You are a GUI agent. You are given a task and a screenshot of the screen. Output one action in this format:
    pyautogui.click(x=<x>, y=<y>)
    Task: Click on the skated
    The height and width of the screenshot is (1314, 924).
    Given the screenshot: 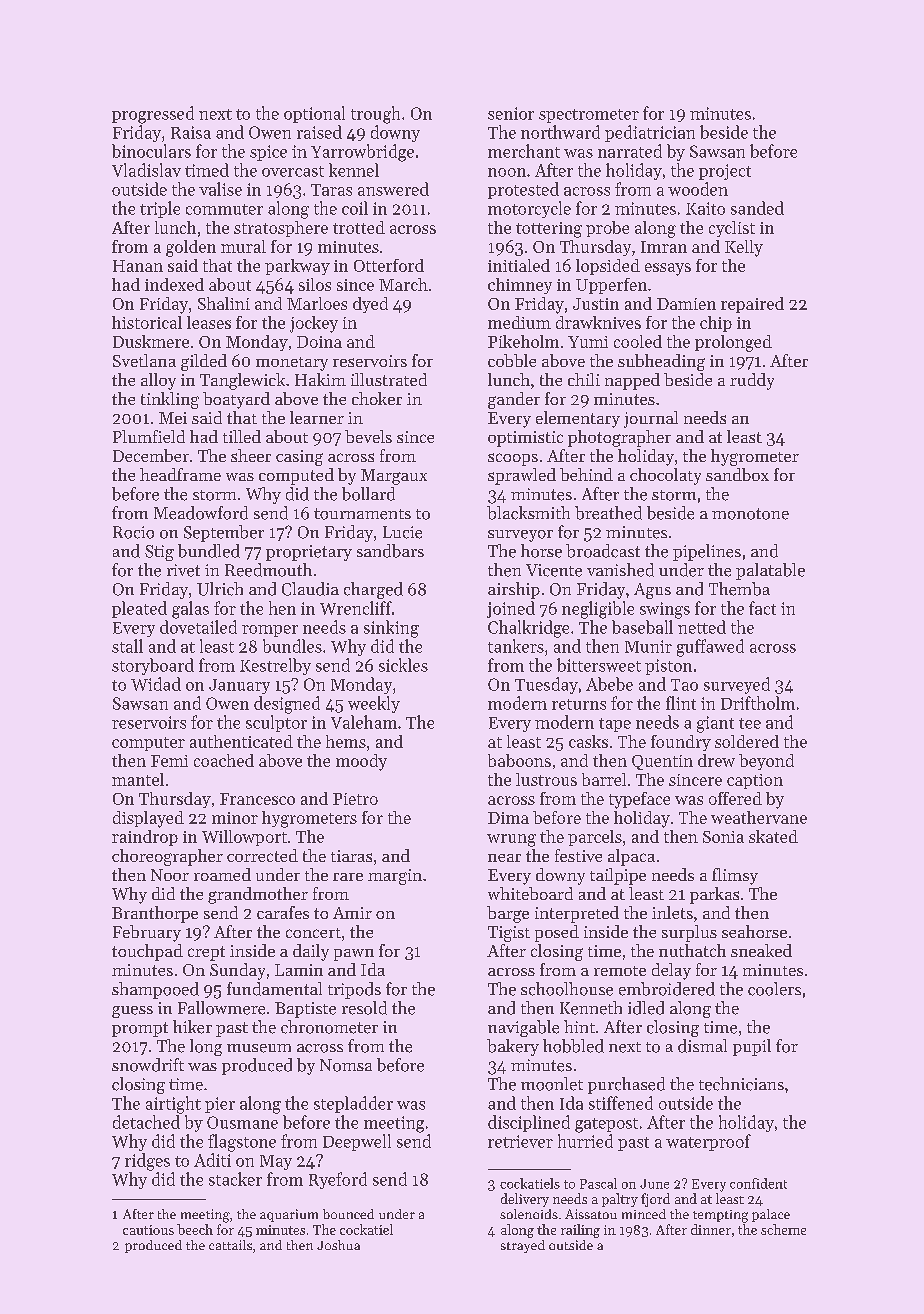 What is the action you would take?
    pyautogui.click(x=773, y=836)
